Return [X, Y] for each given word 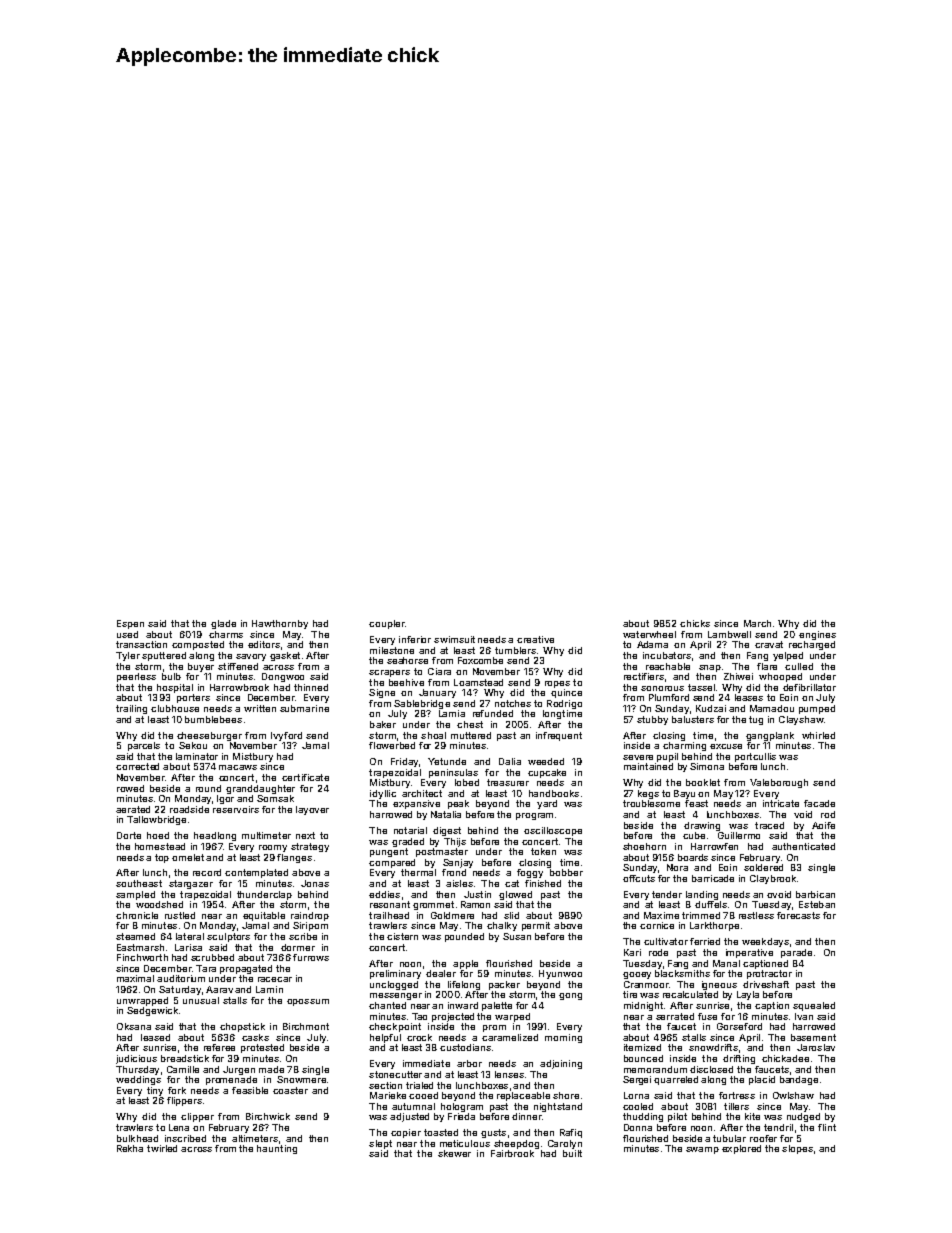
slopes [797, 1149]
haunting [277, 1149]
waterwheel [649, 634]
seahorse [407, 660]
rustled [180, 915]
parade [796, 953]
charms [226, 634]
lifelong [464, 985]
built [572, 1153]
